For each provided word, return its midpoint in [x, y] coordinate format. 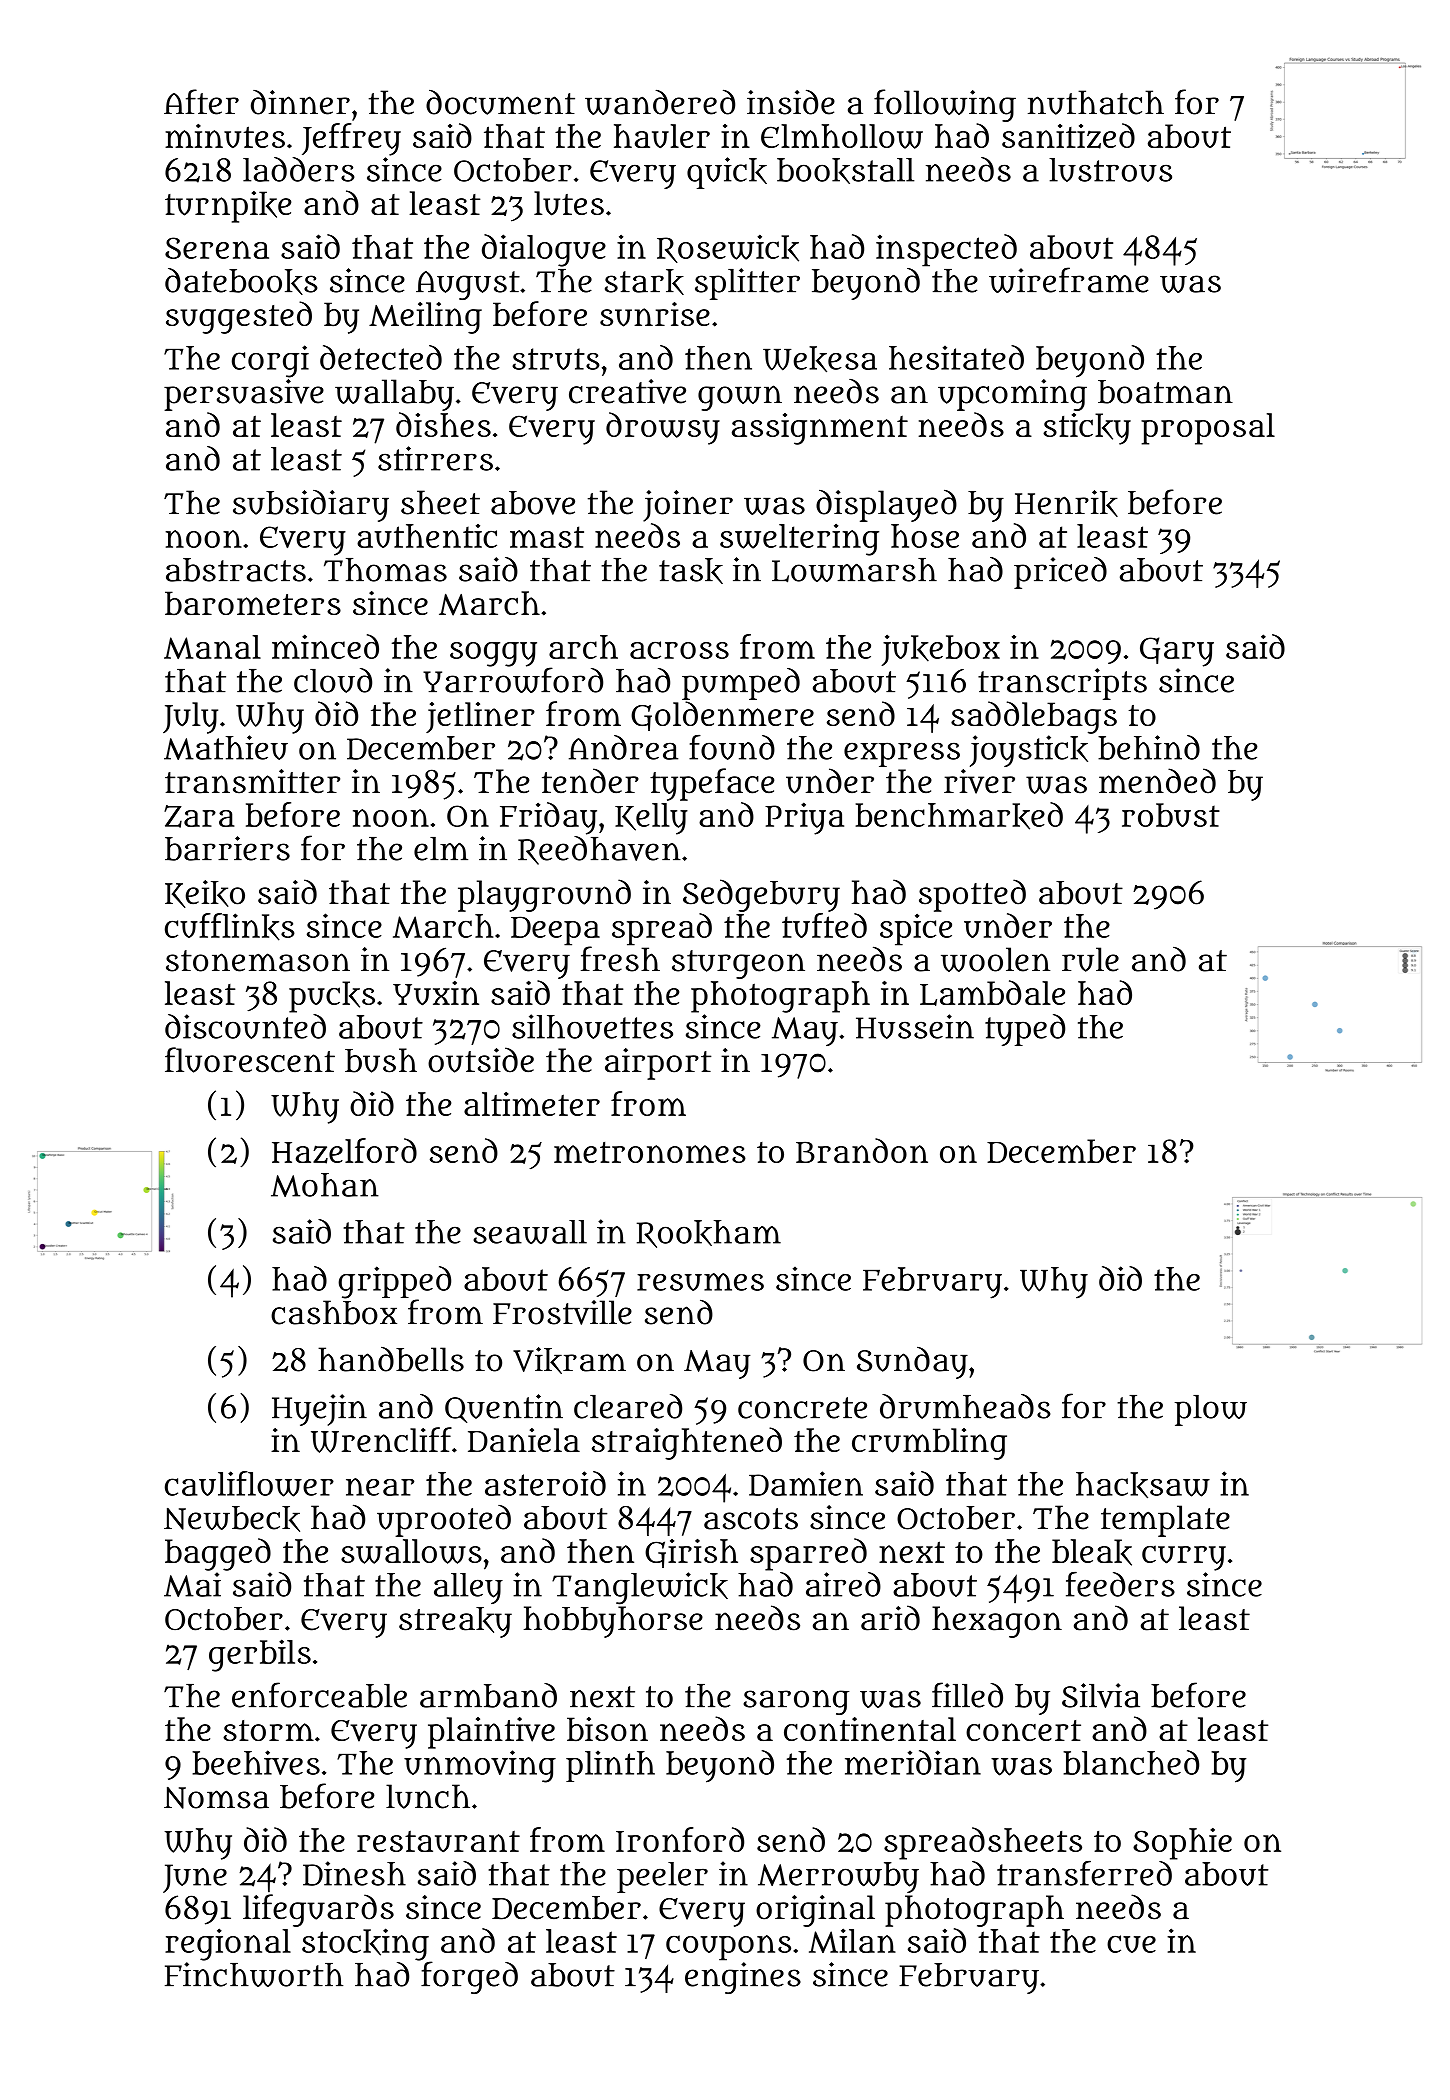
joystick [1029, 751]
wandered [660, 102]
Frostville [562, 1312]
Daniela [524, 1440]
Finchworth [254, 1974]
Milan [852, 1940]
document [500, 102]
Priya [804, 818]
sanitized [1068, 136]
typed [1025, 1030]
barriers [227, 848]
